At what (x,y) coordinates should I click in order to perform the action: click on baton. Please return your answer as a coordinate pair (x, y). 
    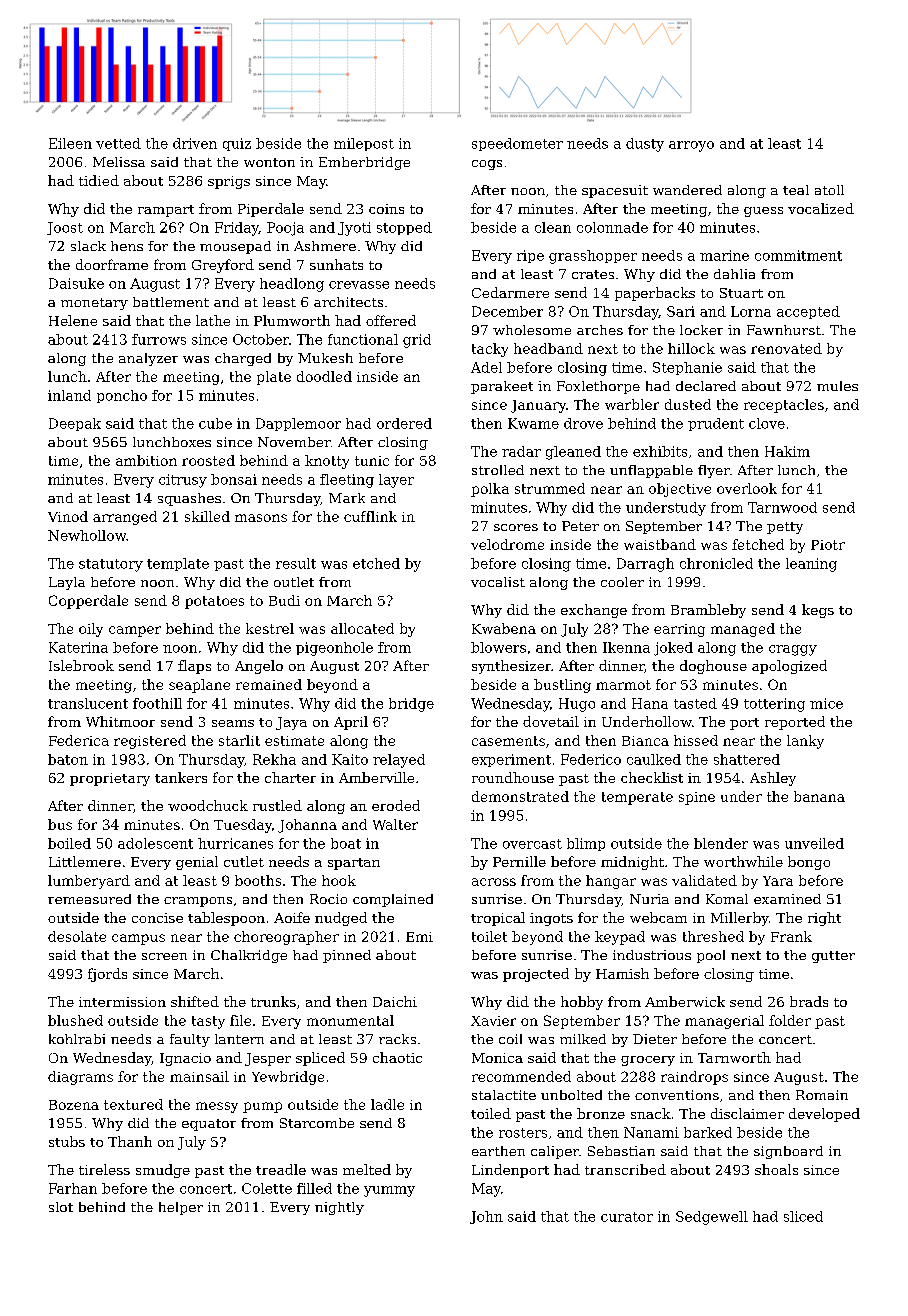
    Looking at the image, I should click on (68, 759).
